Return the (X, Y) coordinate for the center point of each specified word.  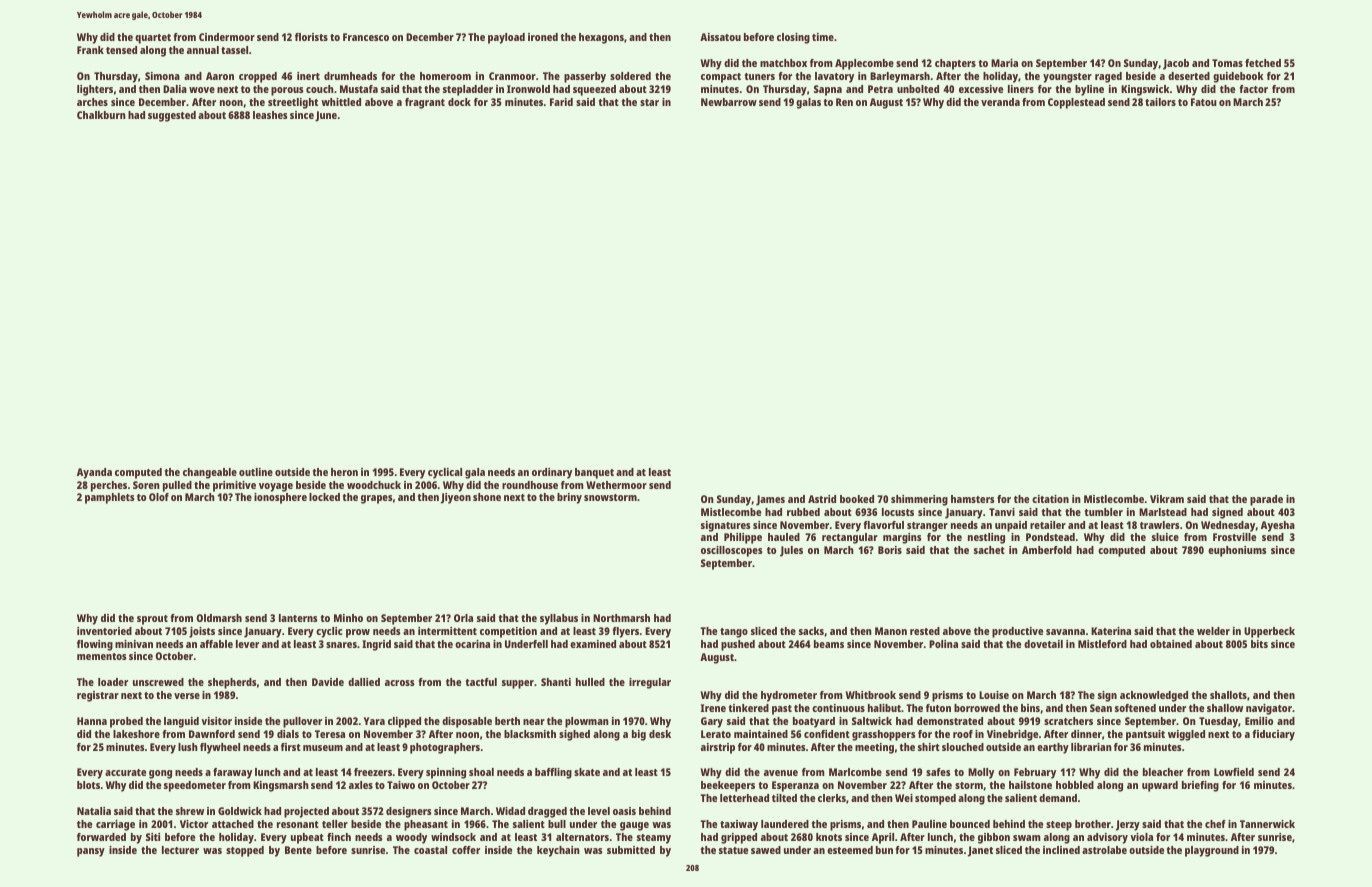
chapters (955, 64)
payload (506, 38)
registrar (98, 696)
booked (857, 499)
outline (256, 472)
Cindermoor (227, 37)
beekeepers (728, 786)
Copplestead (1076, 103)
